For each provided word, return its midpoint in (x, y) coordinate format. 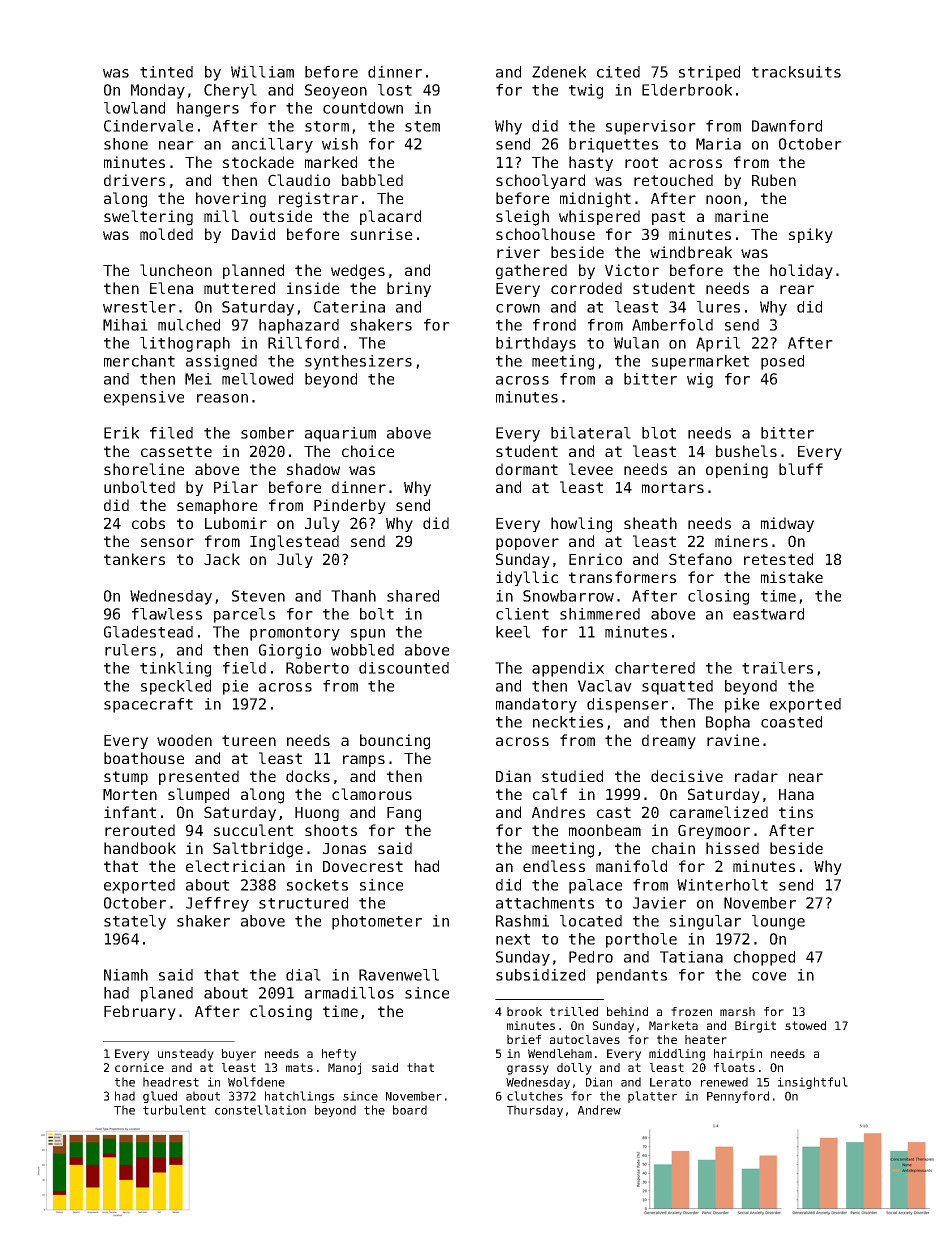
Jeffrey (217, 904)
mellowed (257, 379)
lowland (134, 108)
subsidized (540, 975)
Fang (404, 814)
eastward (768, 614)
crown (518, 308)
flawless (167, 614)
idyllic (527, 578)
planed (167, 994)
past (668, 218)
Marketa (673, 1025)
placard (390, 217)
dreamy (669, 741)
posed (782, 362)
